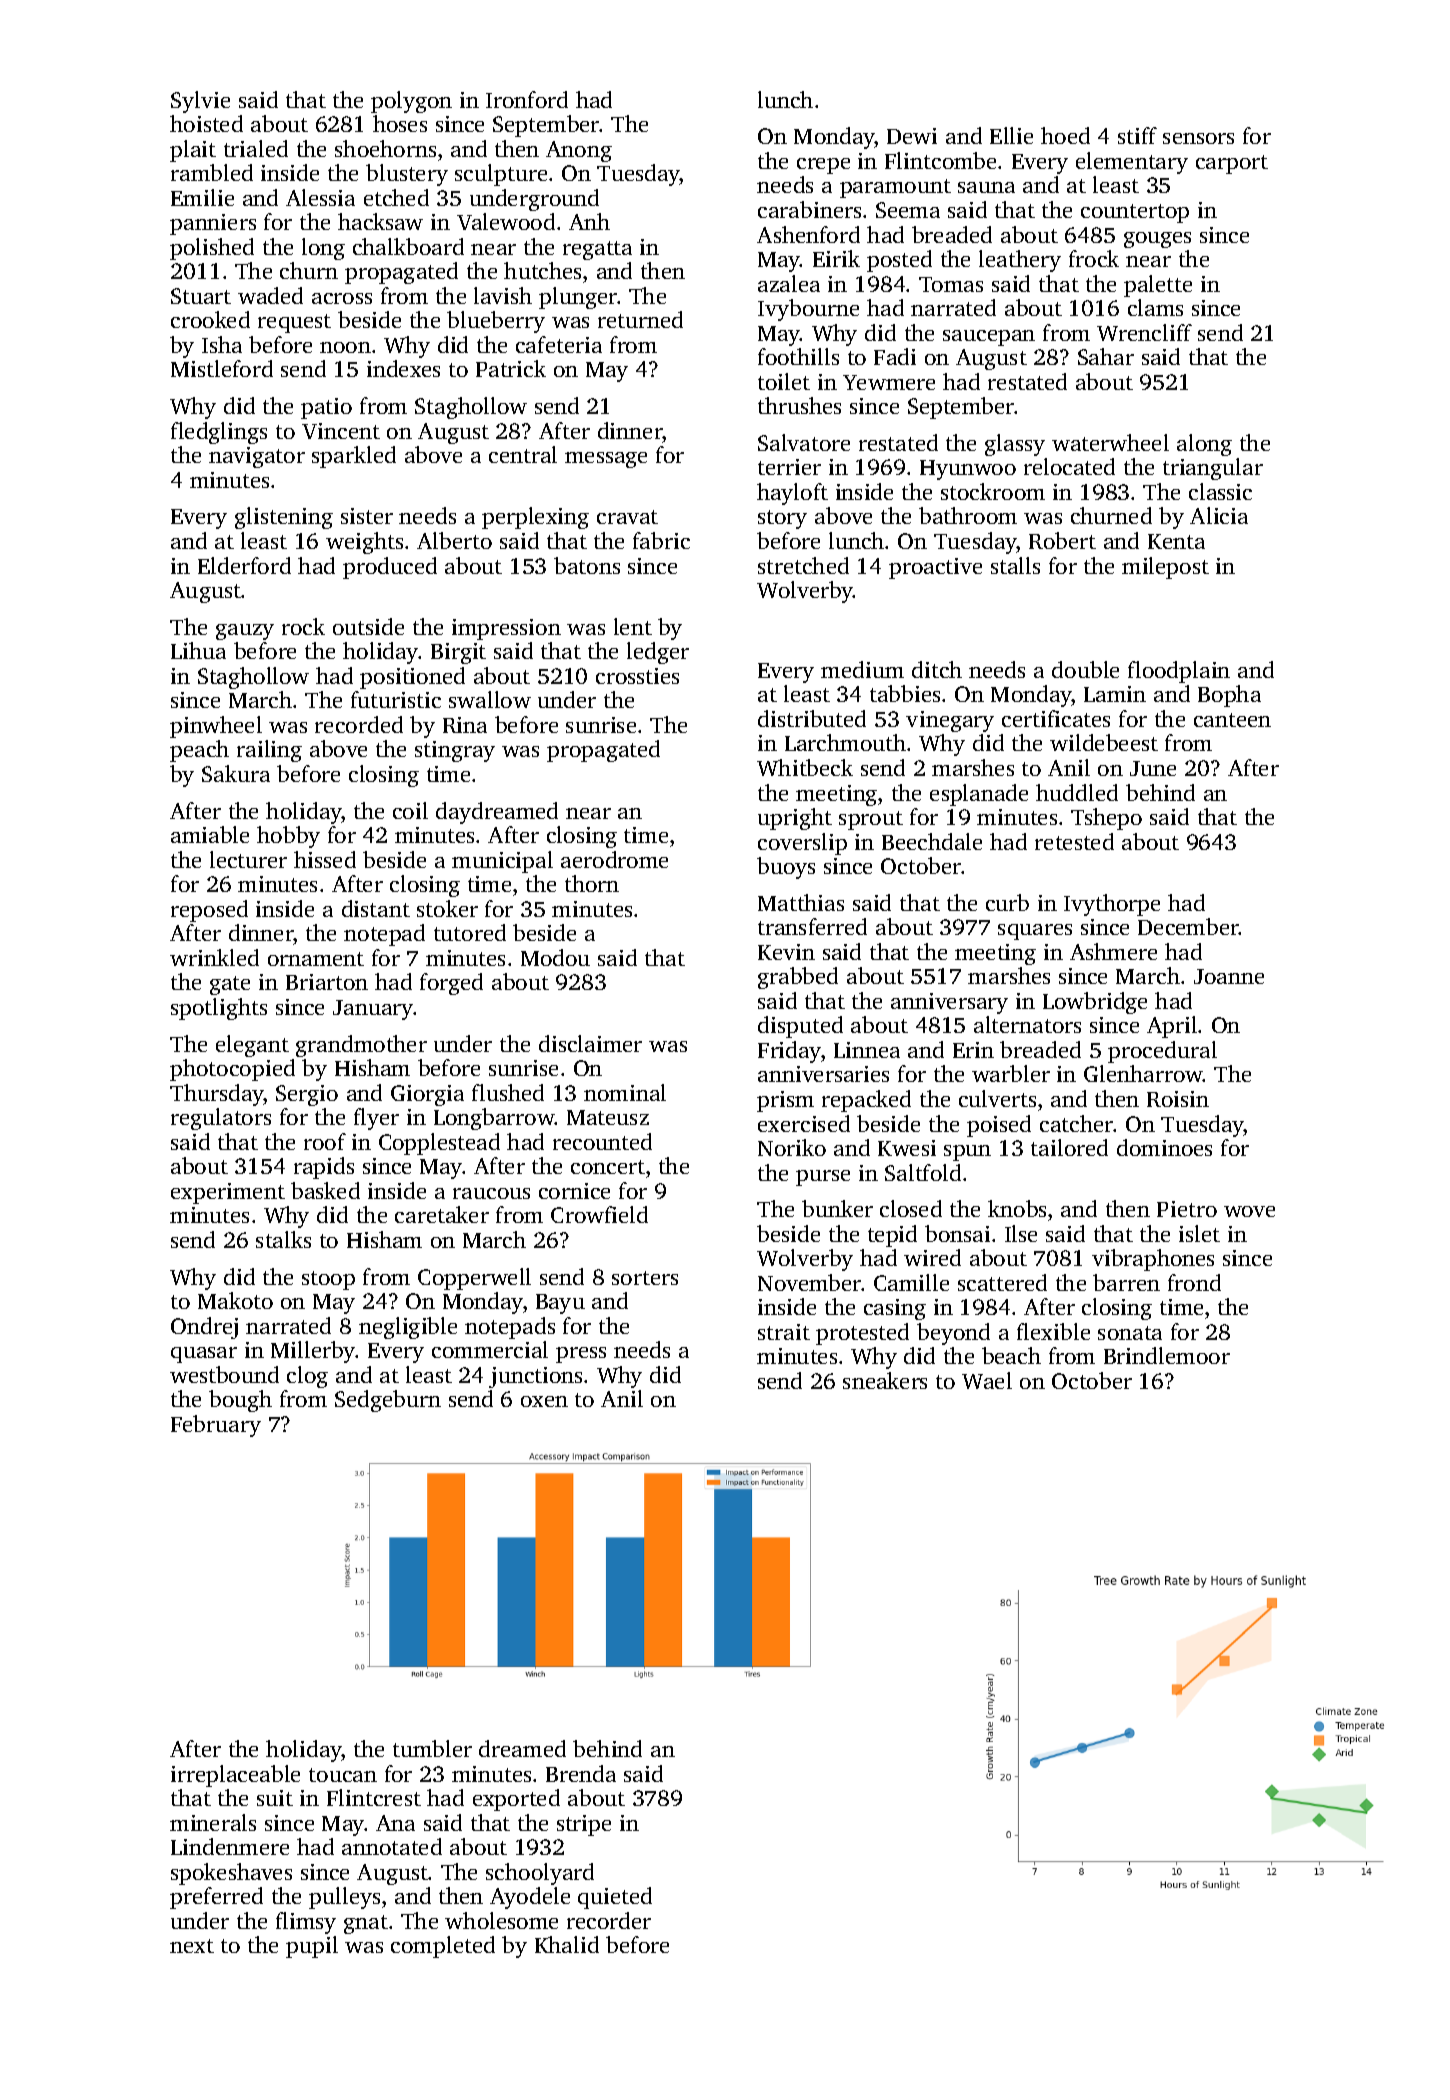 The width and height of the document is (1450, 2100). What do you see at coordinates (392, 1846) in the document?
I see `annotated` at bounding box center [392, 1846].
